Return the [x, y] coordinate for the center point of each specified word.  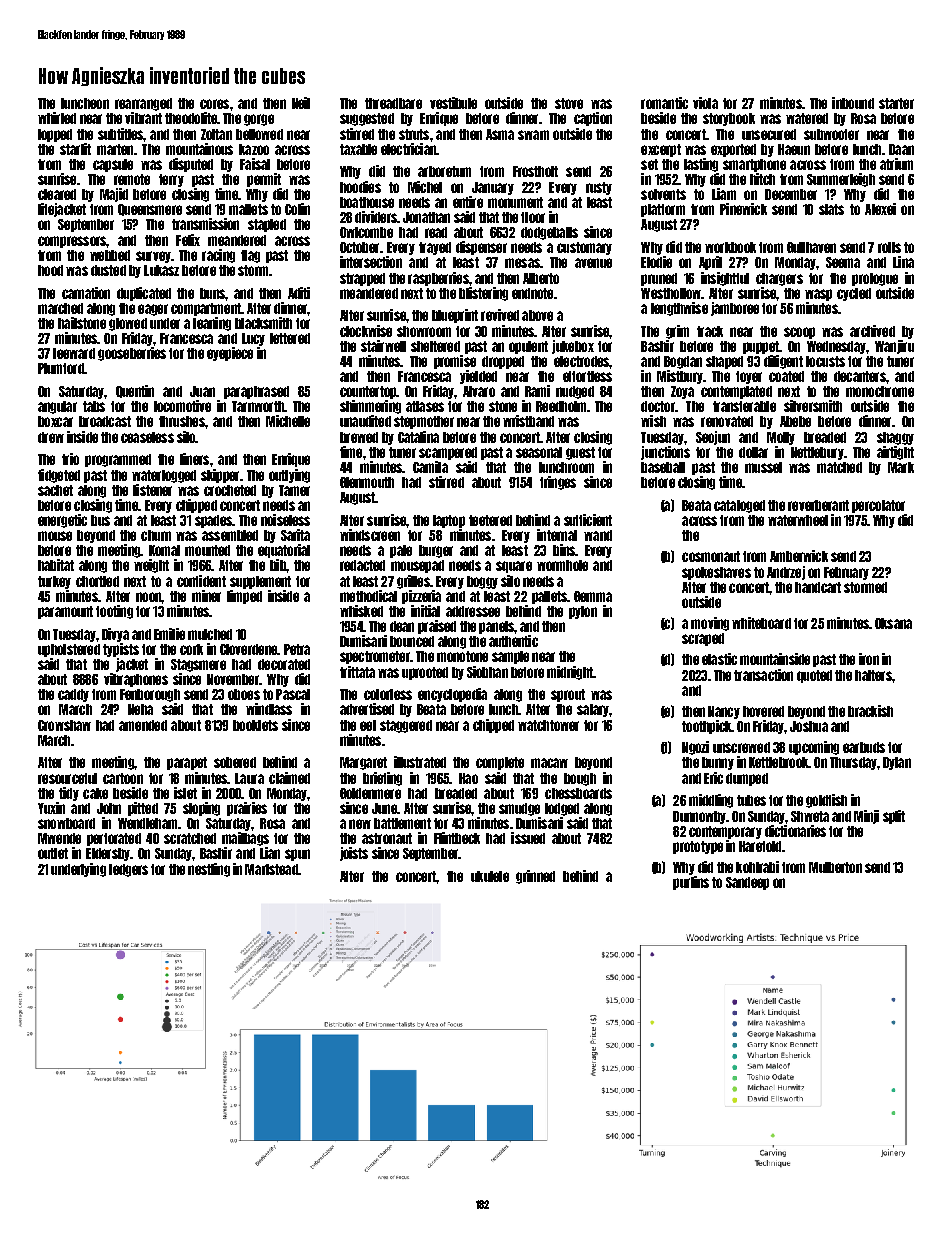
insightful [725, 279]
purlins [691, 883]
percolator [878, 506]
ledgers [128, 870]
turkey [54, 582]
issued [528, 838]
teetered [490, 520]
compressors [72, 242]
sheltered [435, 346]
